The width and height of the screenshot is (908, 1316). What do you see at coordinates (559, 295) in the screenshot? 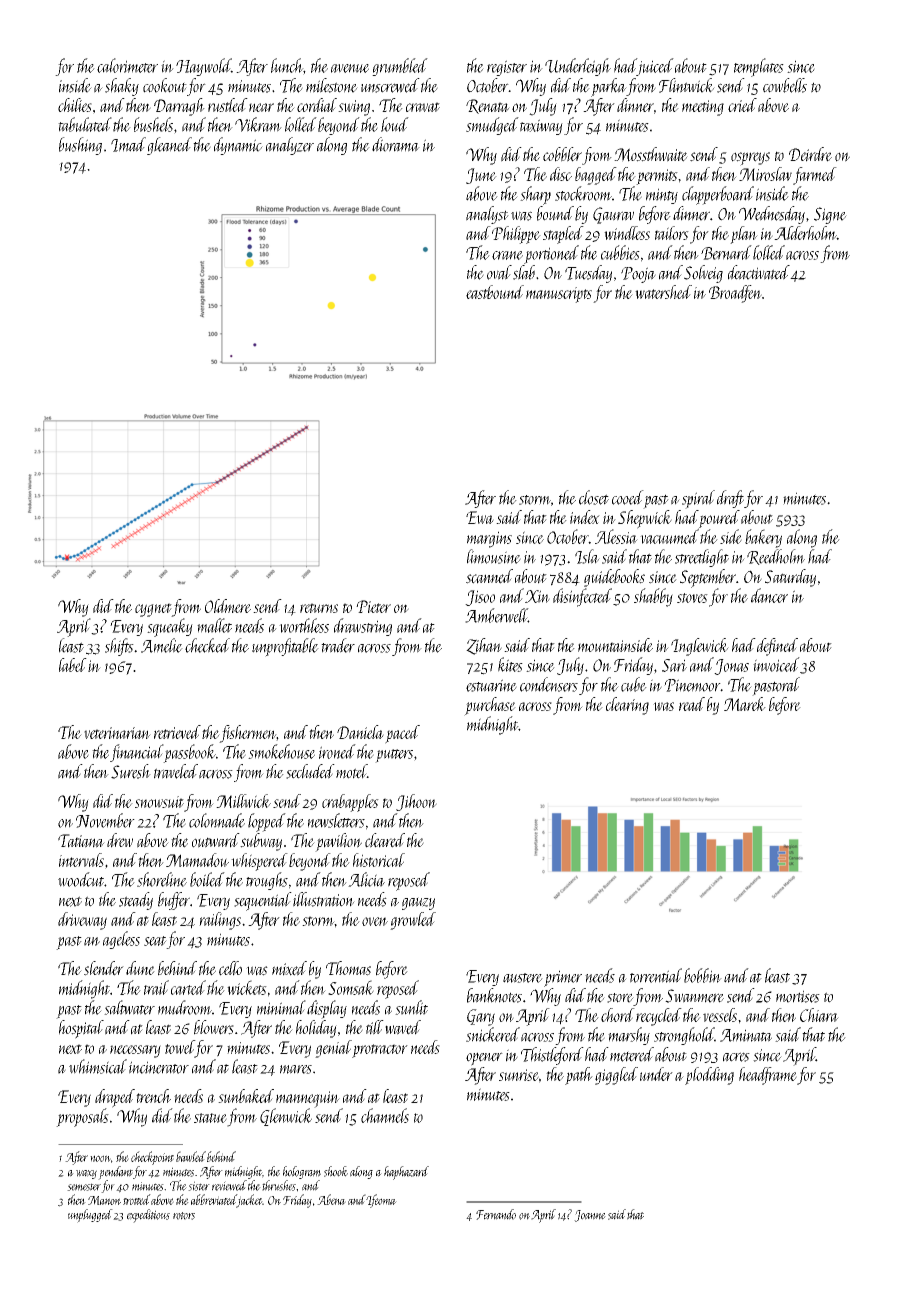
I see `manuscripts` at bounding box center [559, 295].
